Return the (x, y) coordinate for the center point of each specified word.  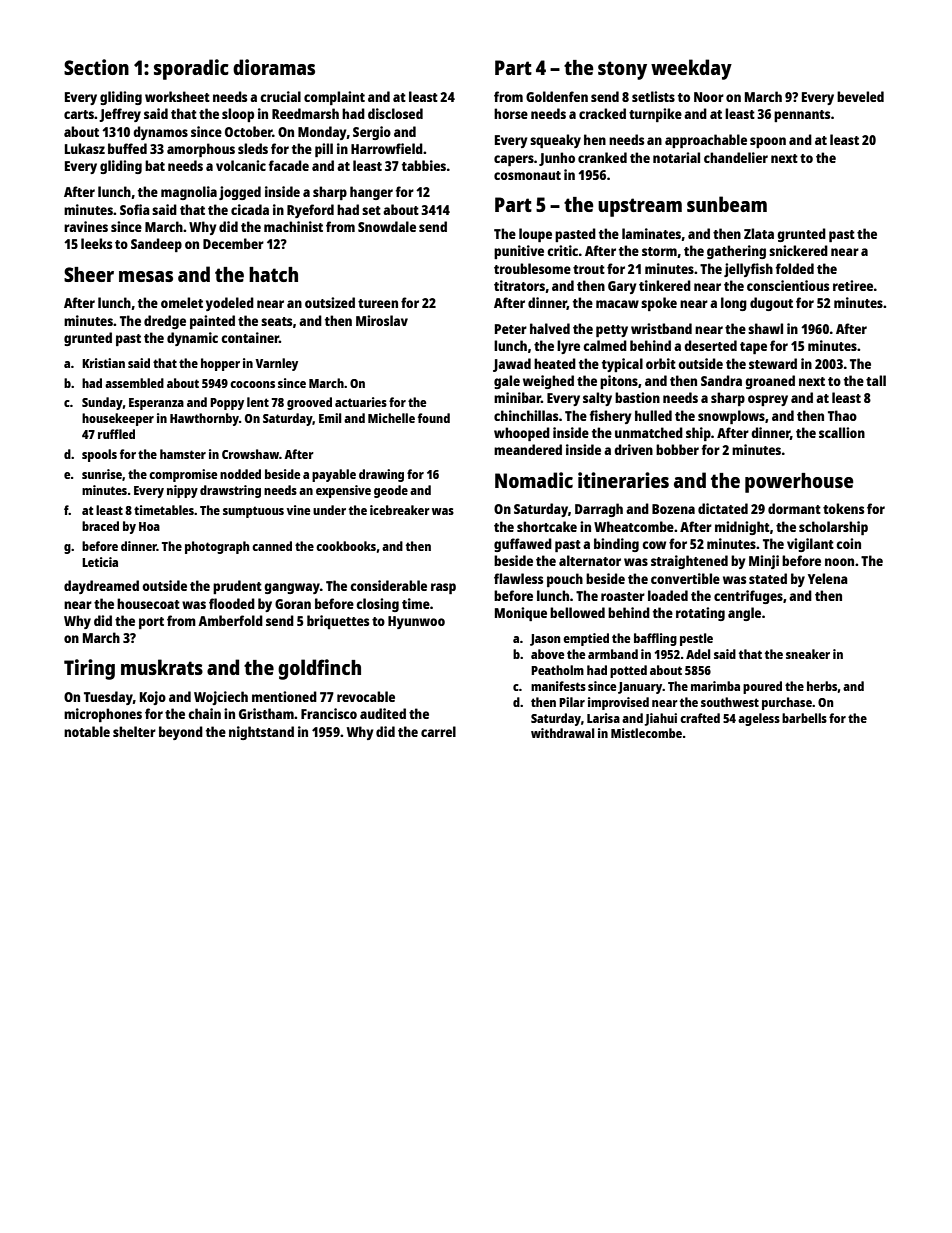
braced (100, 526)
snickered (798, 250)
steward (773, 363)
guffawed (523, 545)
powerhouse (799, 483)
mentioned (284, 696)
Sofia (135, 209)
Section (96, 67)
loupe (535, 235)
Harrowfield (387, 148)
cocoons (252, 384)
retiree (853, 285)
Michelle (391, 418)
